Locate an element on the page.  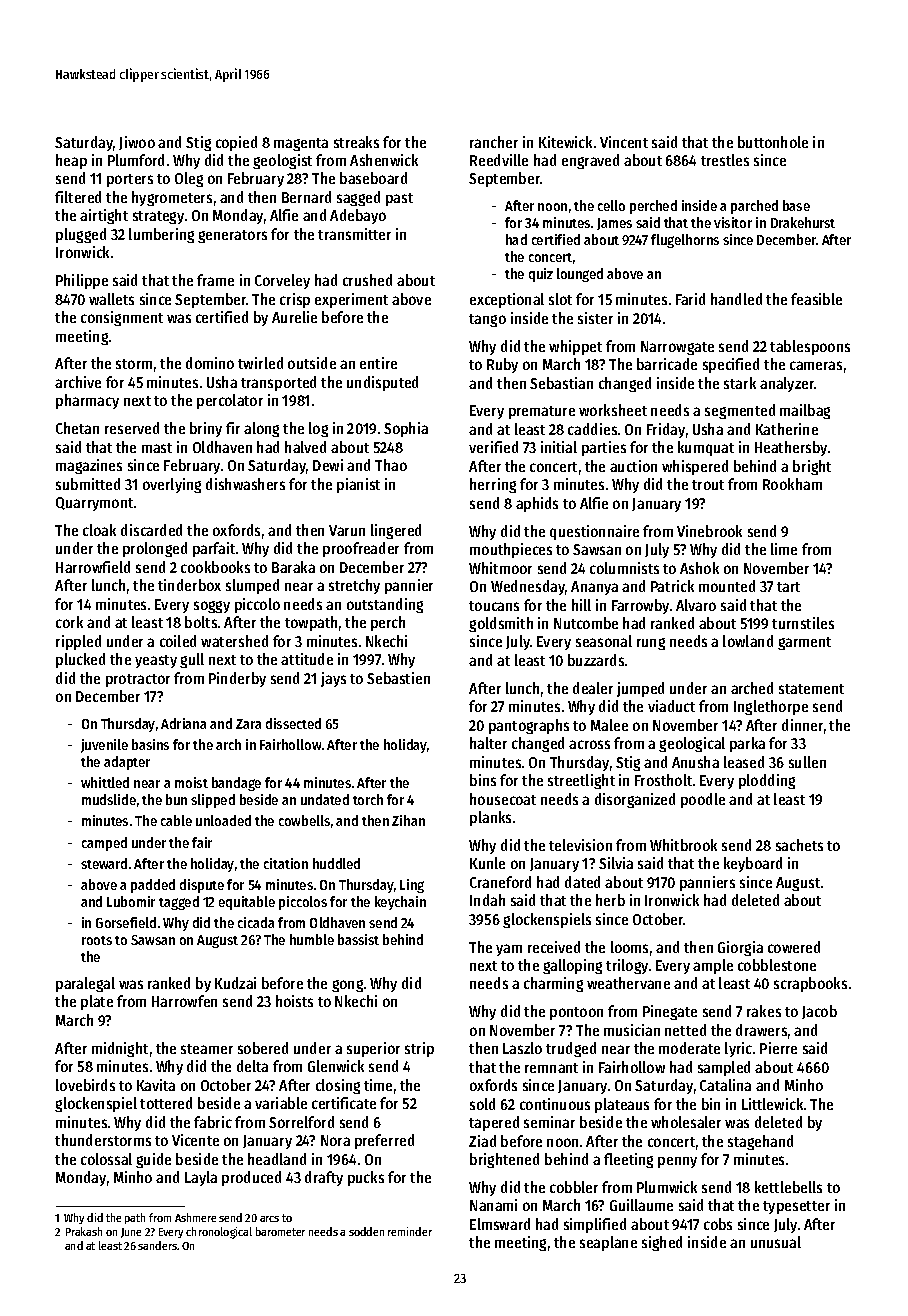
sullen is located at coordinates (807, 762).
